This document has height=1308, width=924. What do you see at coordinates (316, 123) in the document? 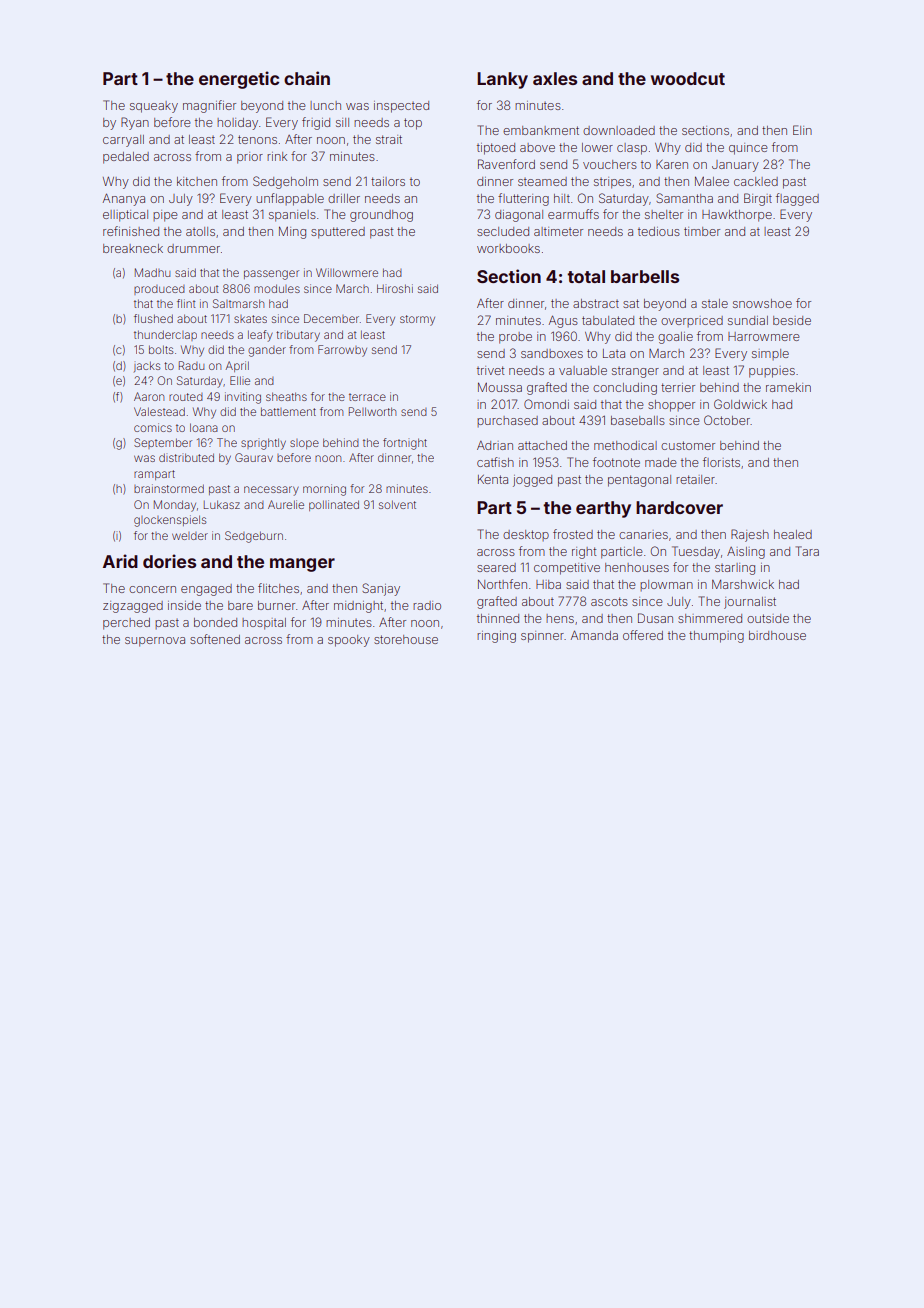
I see `frigid` at bounding box center [316, 123].
